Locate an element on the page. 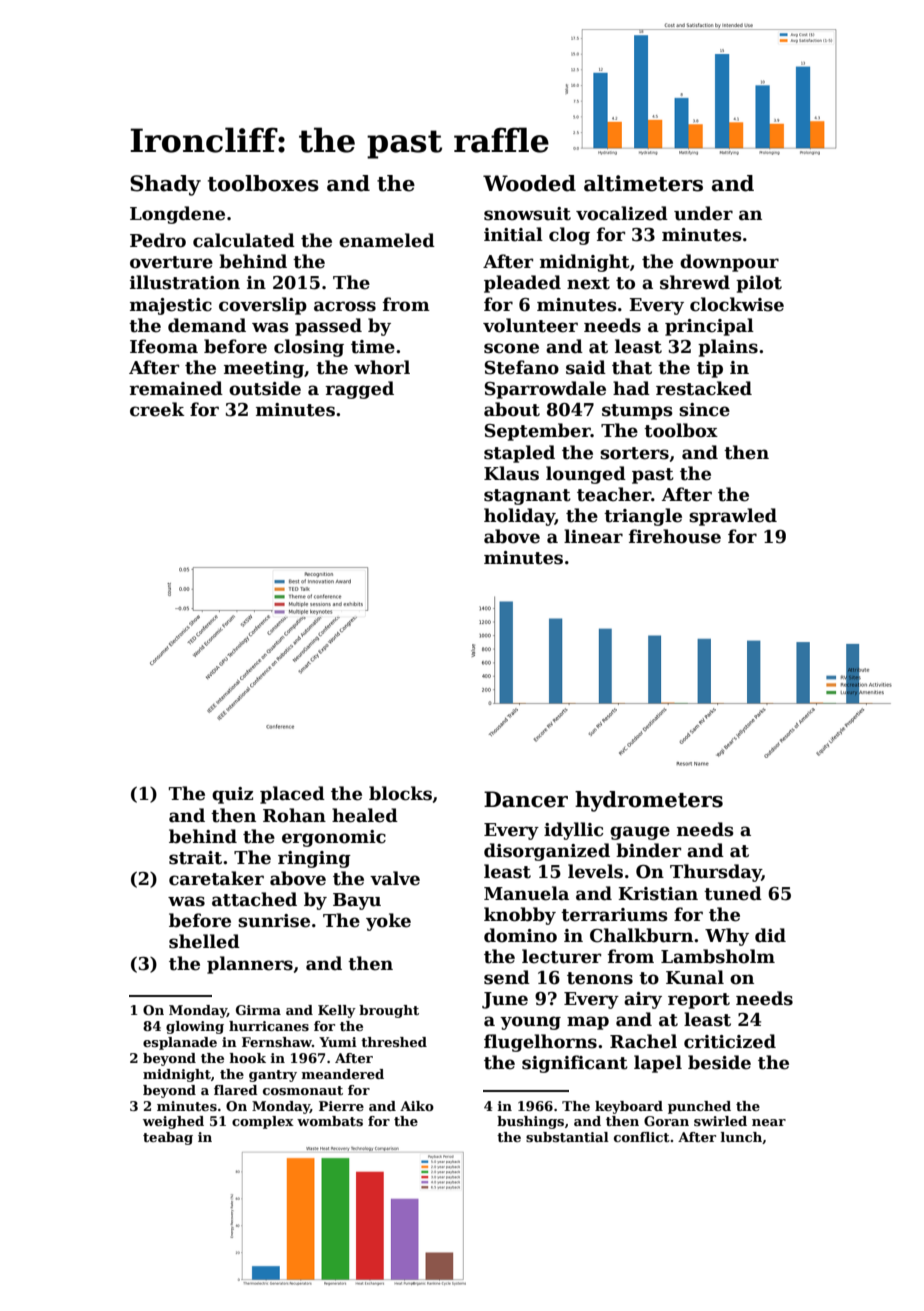 The width and height of the page is (924, 1311). substantial is located at coordinates (567, 1137).
